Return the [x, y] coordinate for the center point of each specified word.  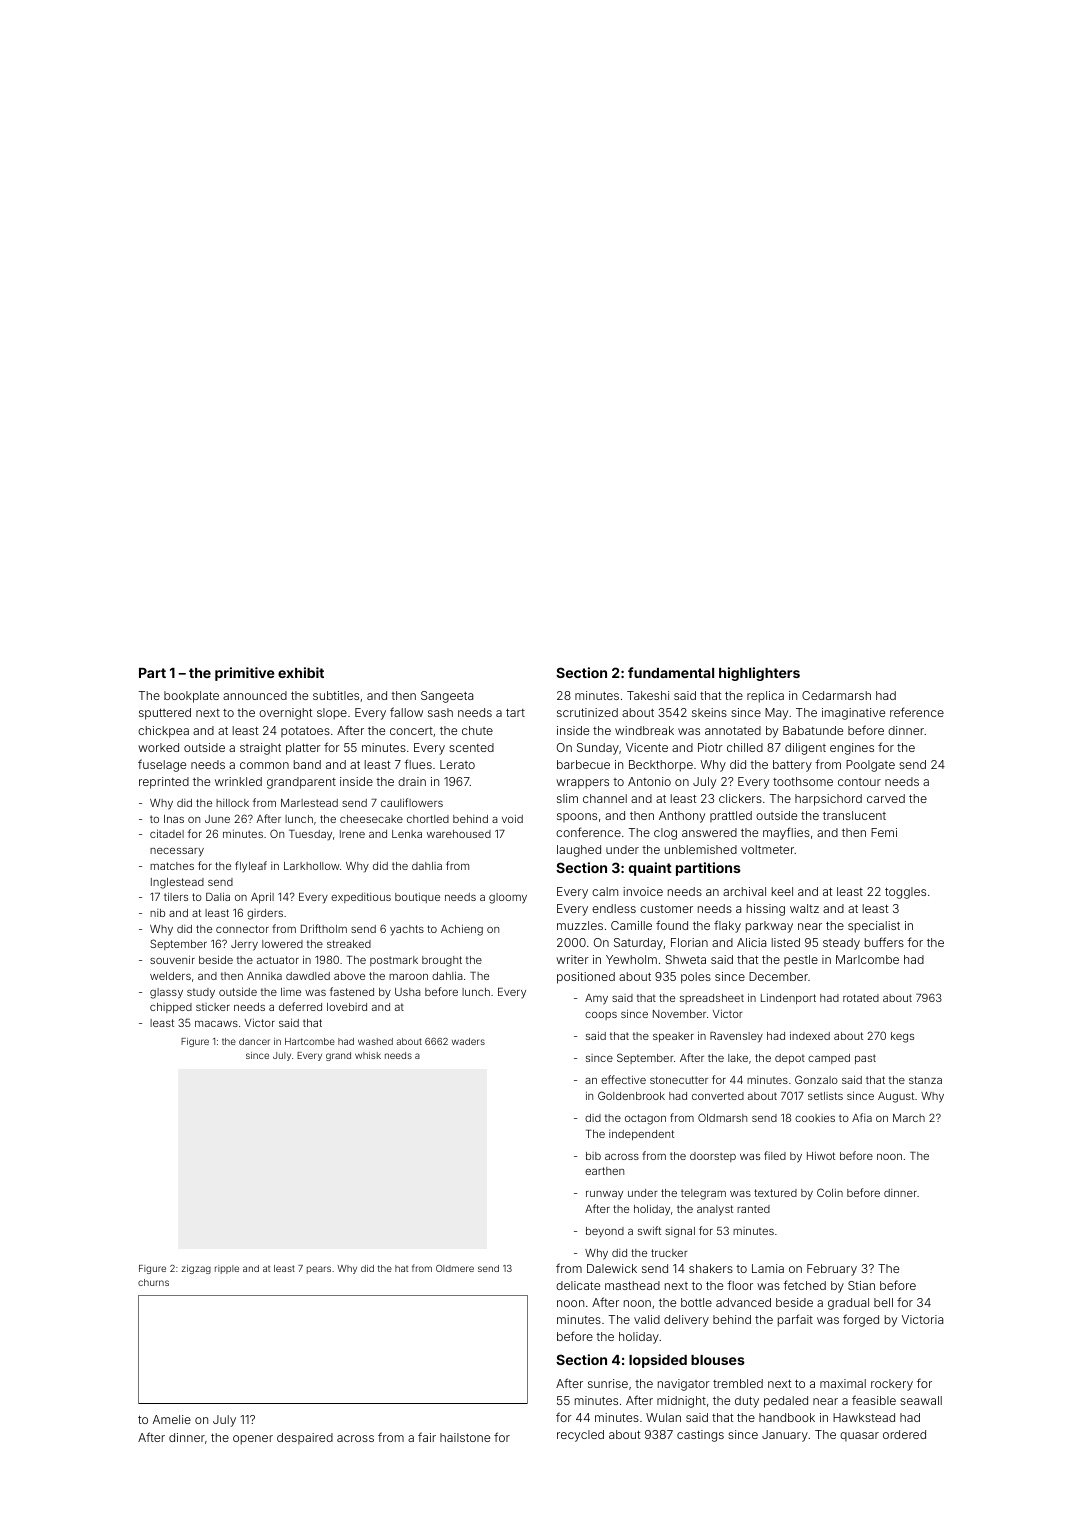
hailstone [465, 1437]
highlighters [759, 674]
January [785, 1436]
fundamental [671, 672]
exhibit [301, 672]
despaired [305, 1438]
